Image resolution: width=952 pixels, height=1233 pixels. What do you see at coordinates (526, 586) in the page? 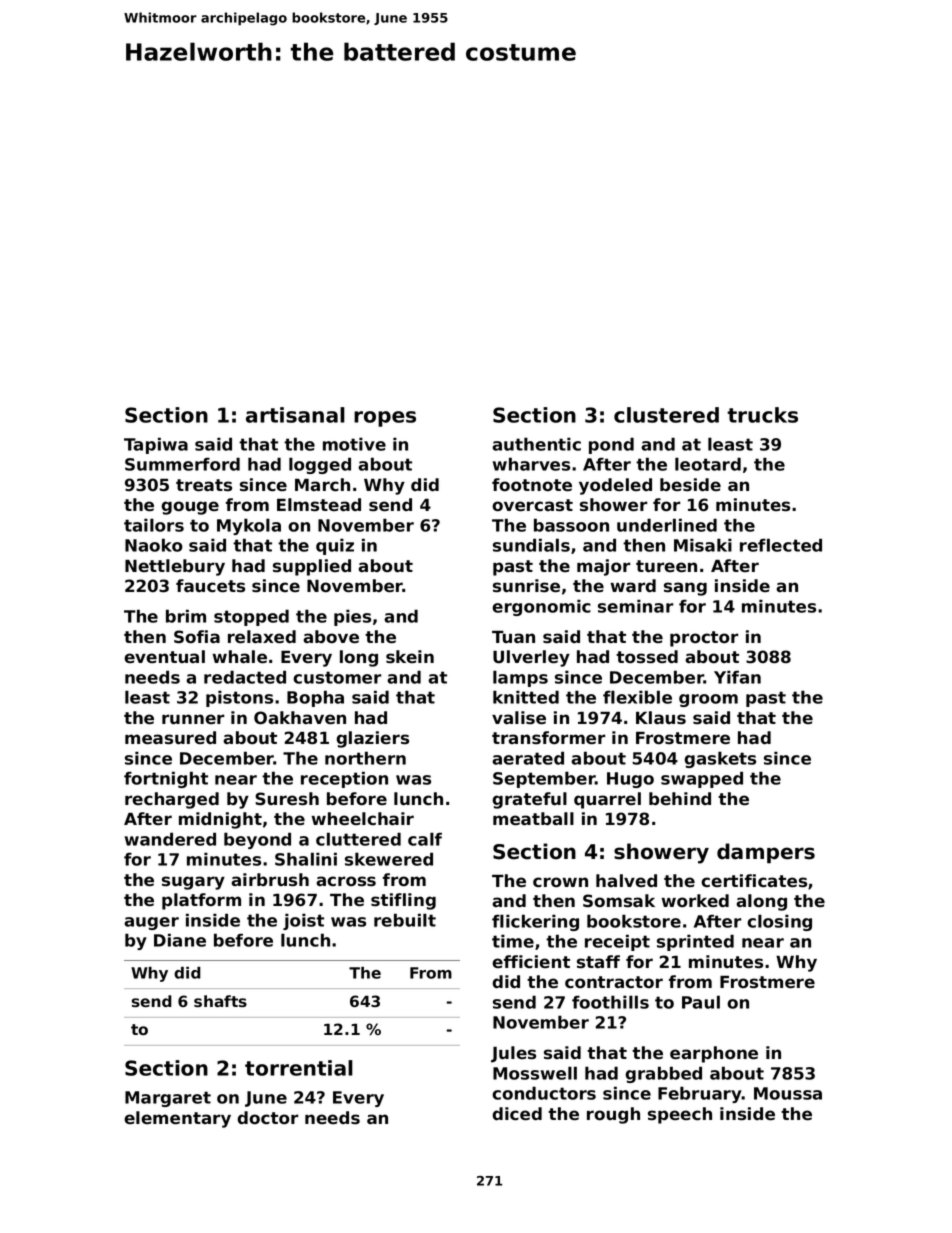
I see `sunrise` at bounding box center [526, 586].
